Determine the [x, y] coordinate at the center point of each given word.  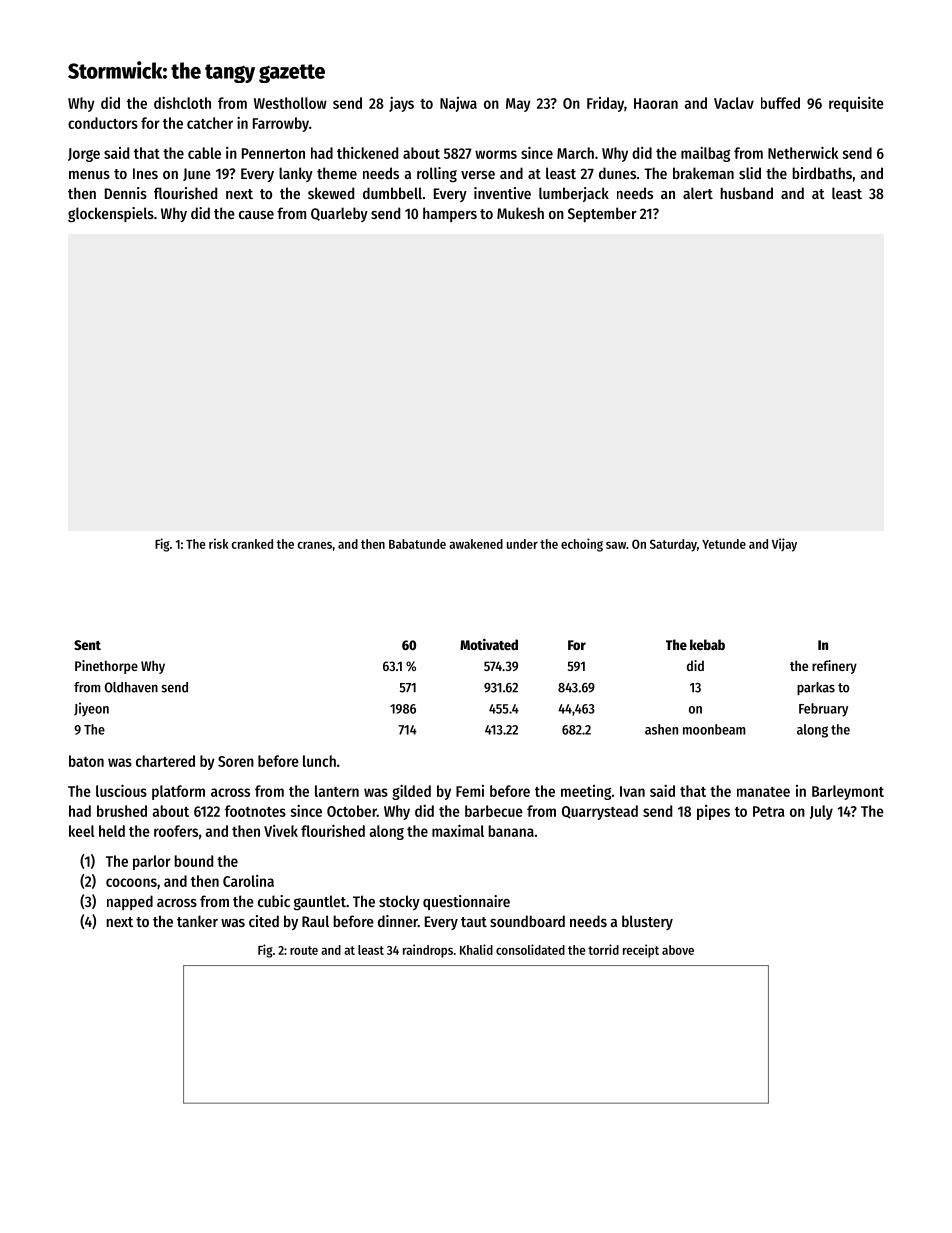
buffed [780, 103]
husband [746, 193]
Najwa [458, 104]
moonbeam [714, 729]
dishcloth [182, 103]
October [352, 811]
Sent [87, 645]
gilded [411, 792]
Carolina [248, 881]
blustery [647, 922]
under [522, 544]
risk [219, 543]
